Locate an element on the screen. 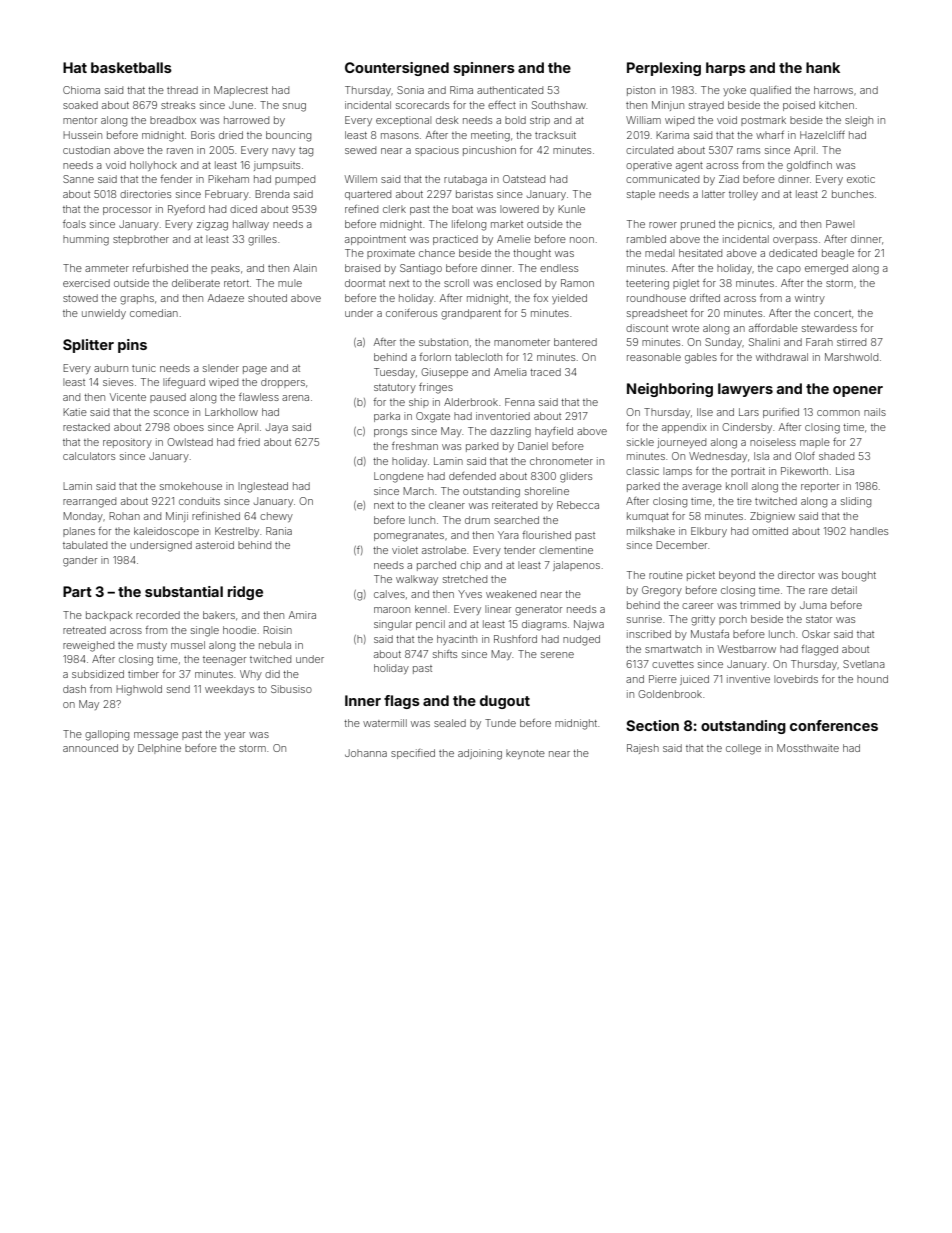 The width and height of the screenshot is (952, 1233). refurbished is located at coordinates (160, 268).
